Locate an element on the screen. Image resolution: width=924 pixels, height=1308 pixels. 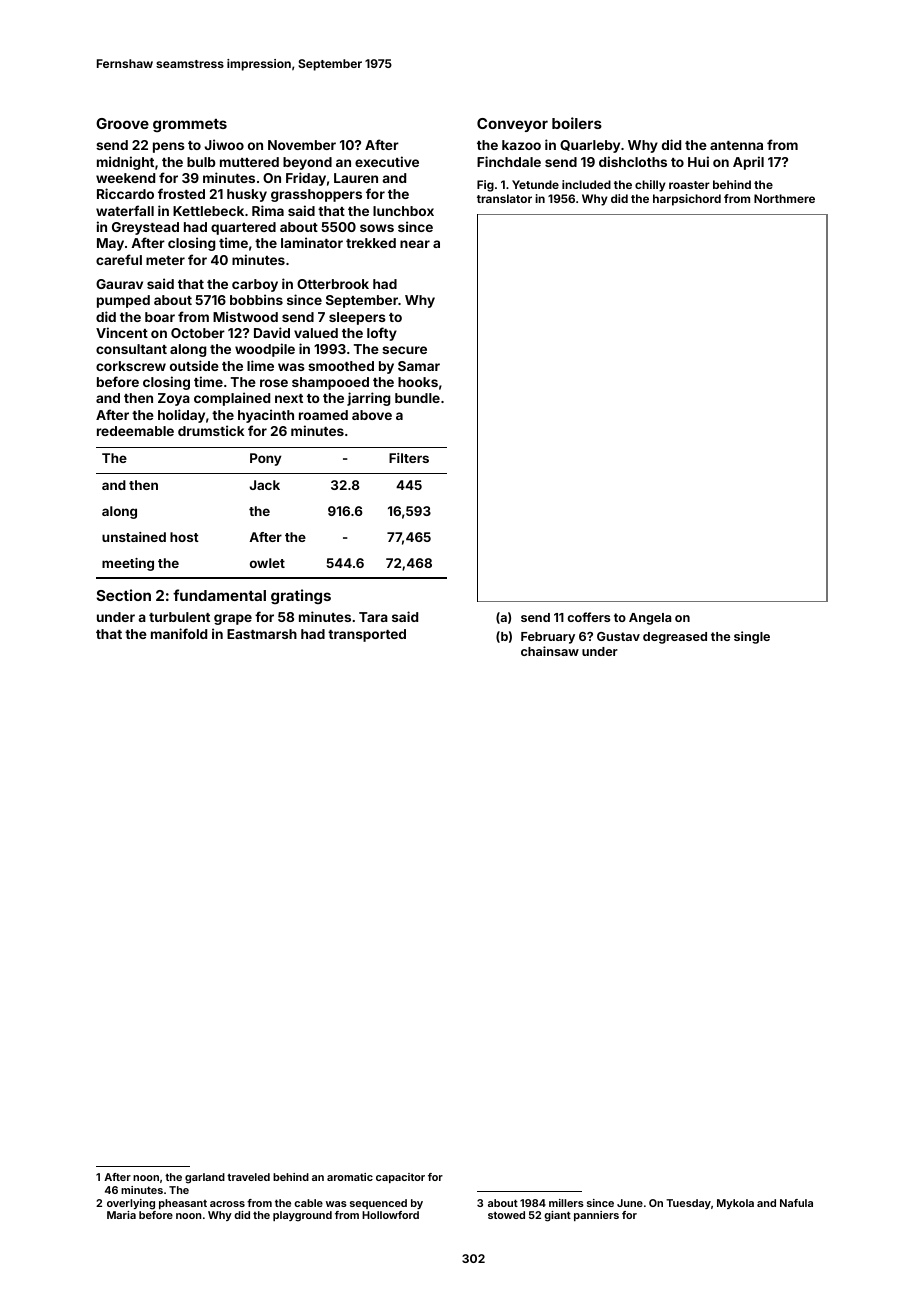
Hui is located at coordinates (698, 161).
